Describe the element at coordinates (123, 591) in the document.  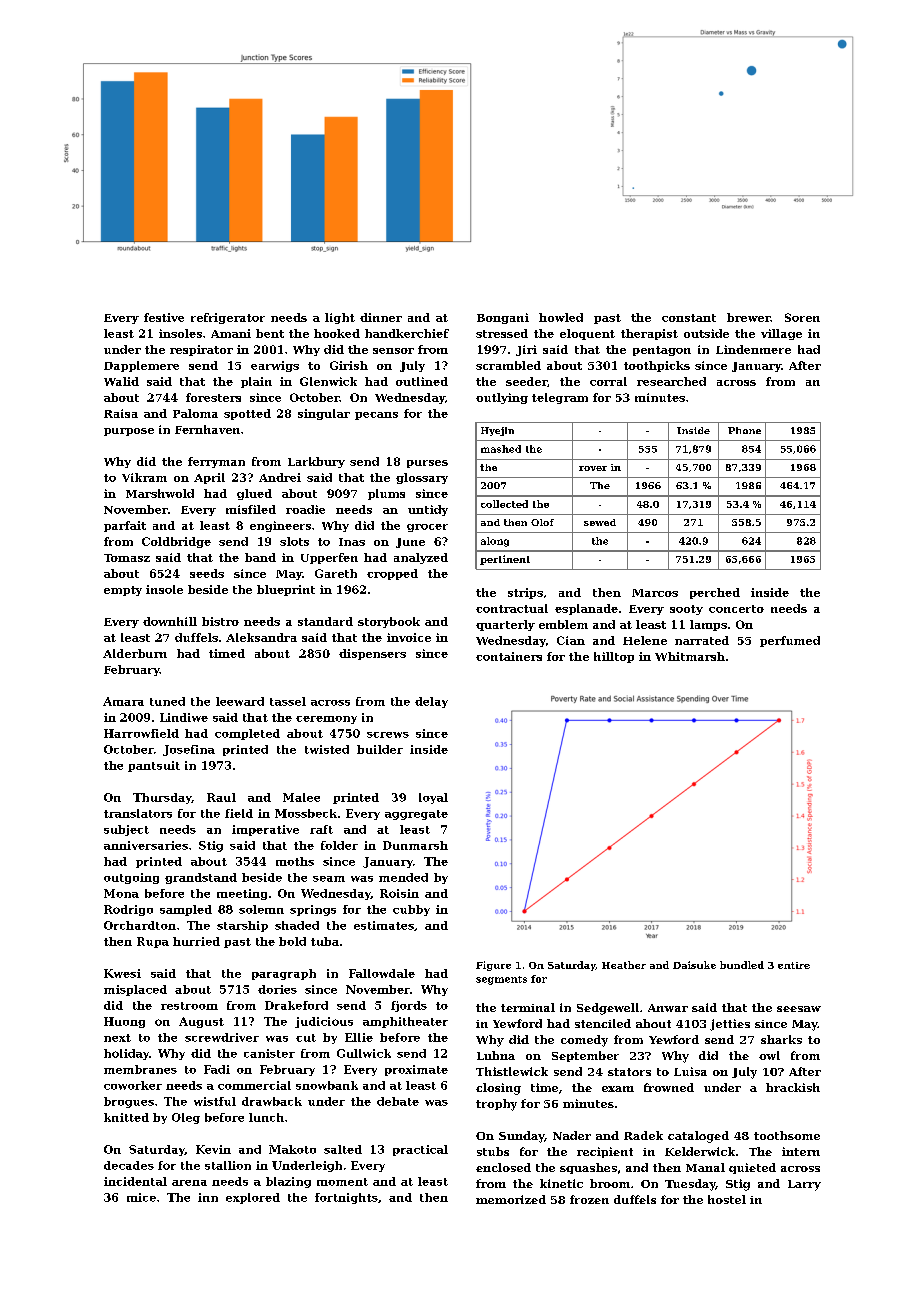
I see `empty` at that location.
